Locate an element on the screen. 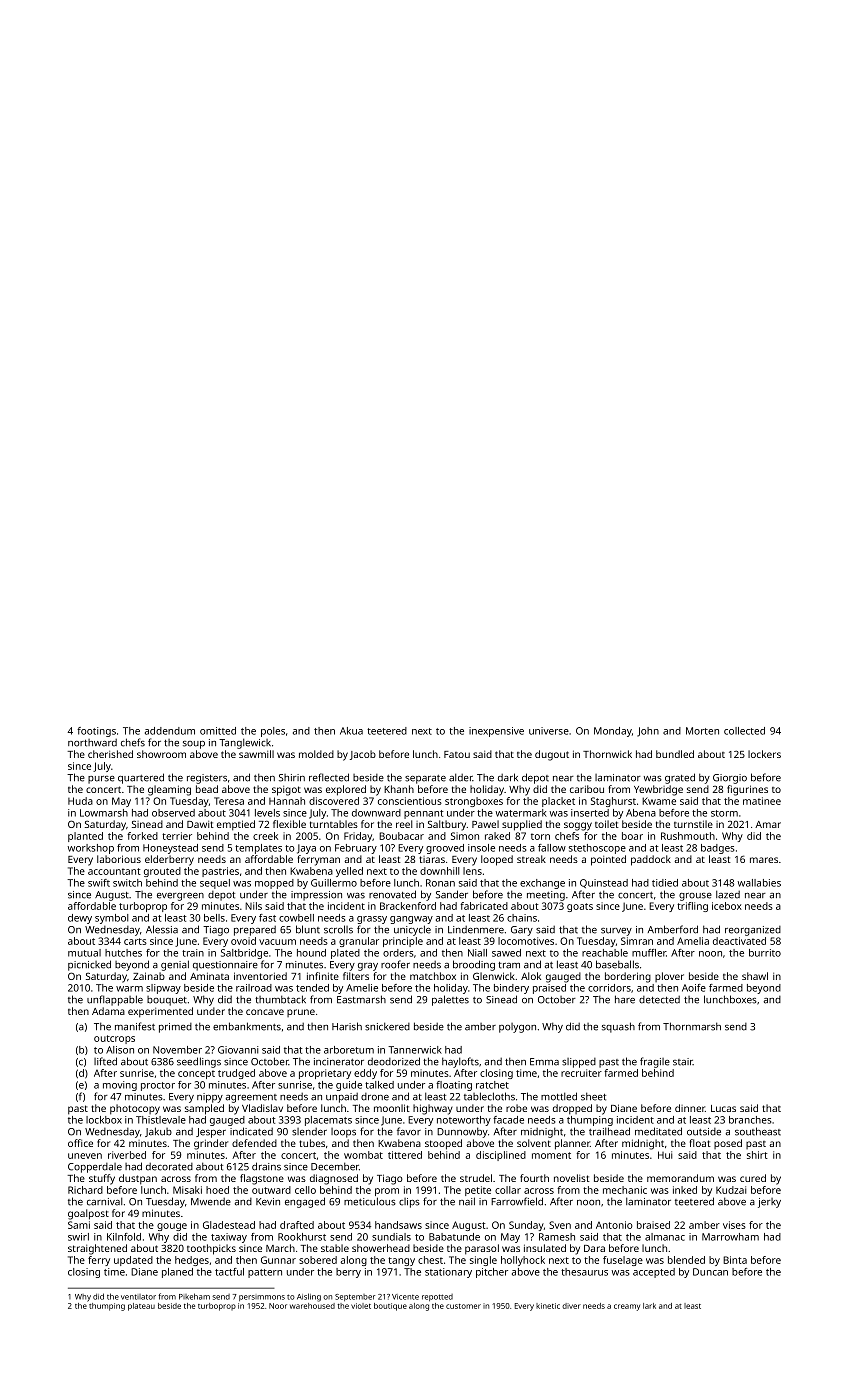  toothpicks is located at coordinates (211, 1249).
